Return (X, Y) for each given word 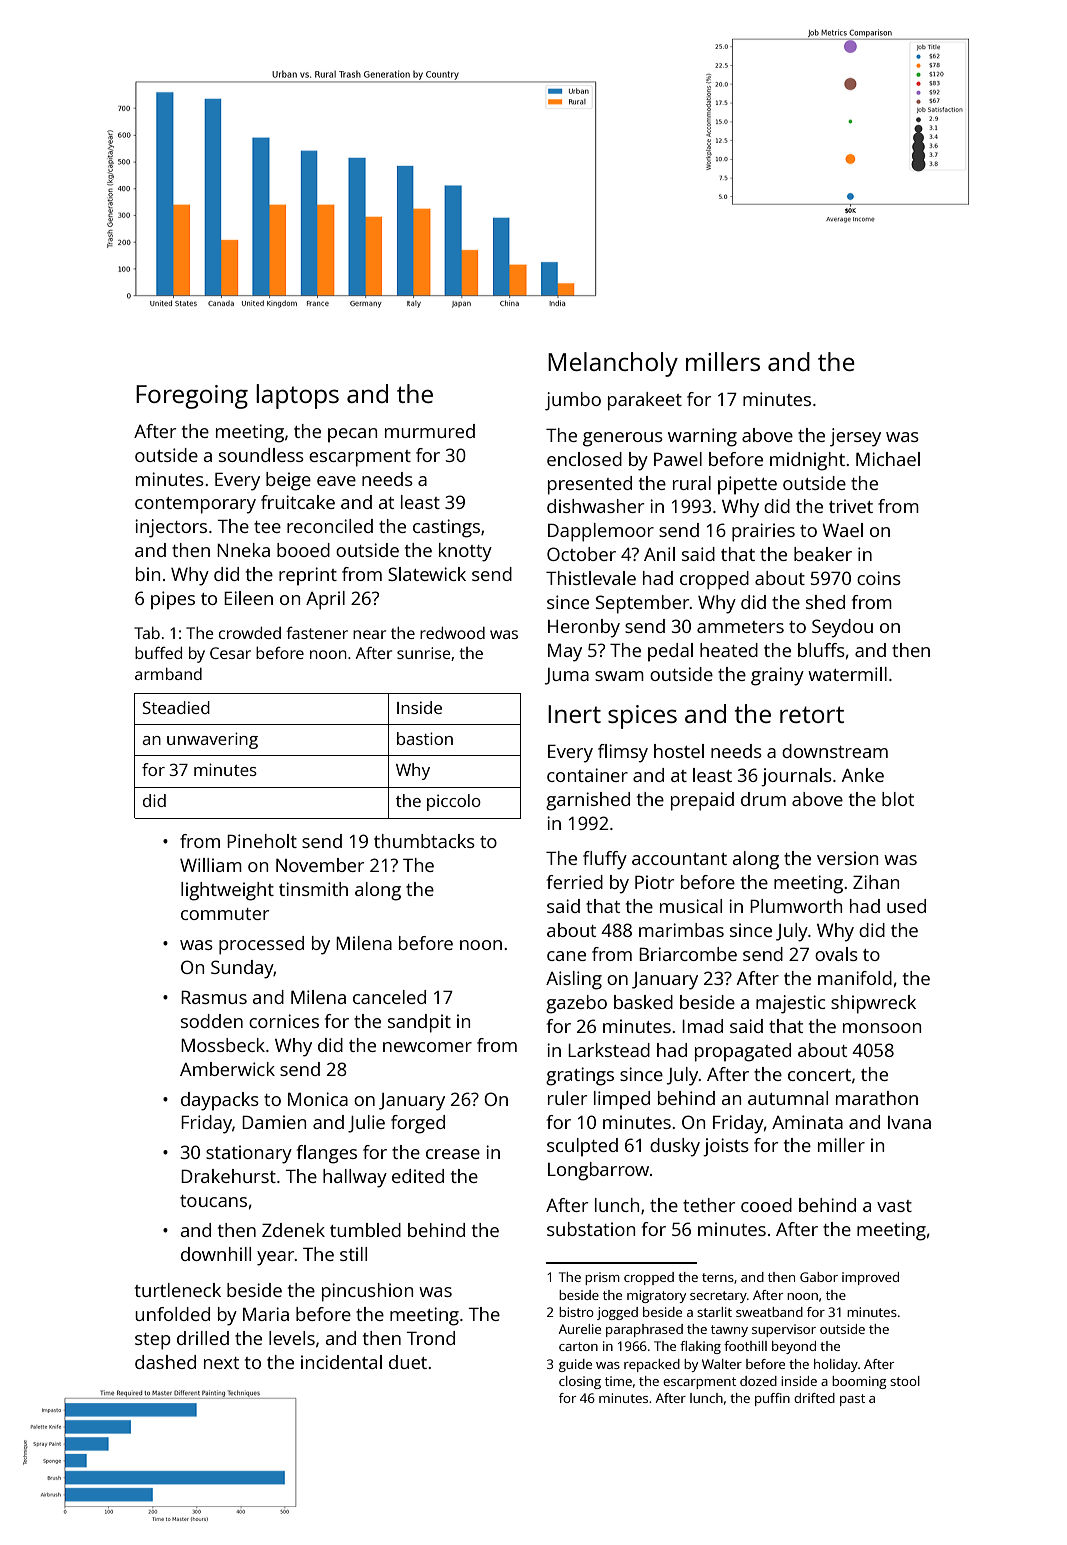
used (906, 906)
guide (575, 1365)
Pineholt (262, 841)
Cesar (230, 653)
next (221, 1363)
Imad (702, 1026)
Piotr (654, 882)
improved (870, 1278)
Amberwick (227, 1069)
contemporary (195, 505)
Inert (574, 714)
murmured (430, 431)
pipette (747, 485)
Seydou (842, 628)
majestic (790, 1004)
